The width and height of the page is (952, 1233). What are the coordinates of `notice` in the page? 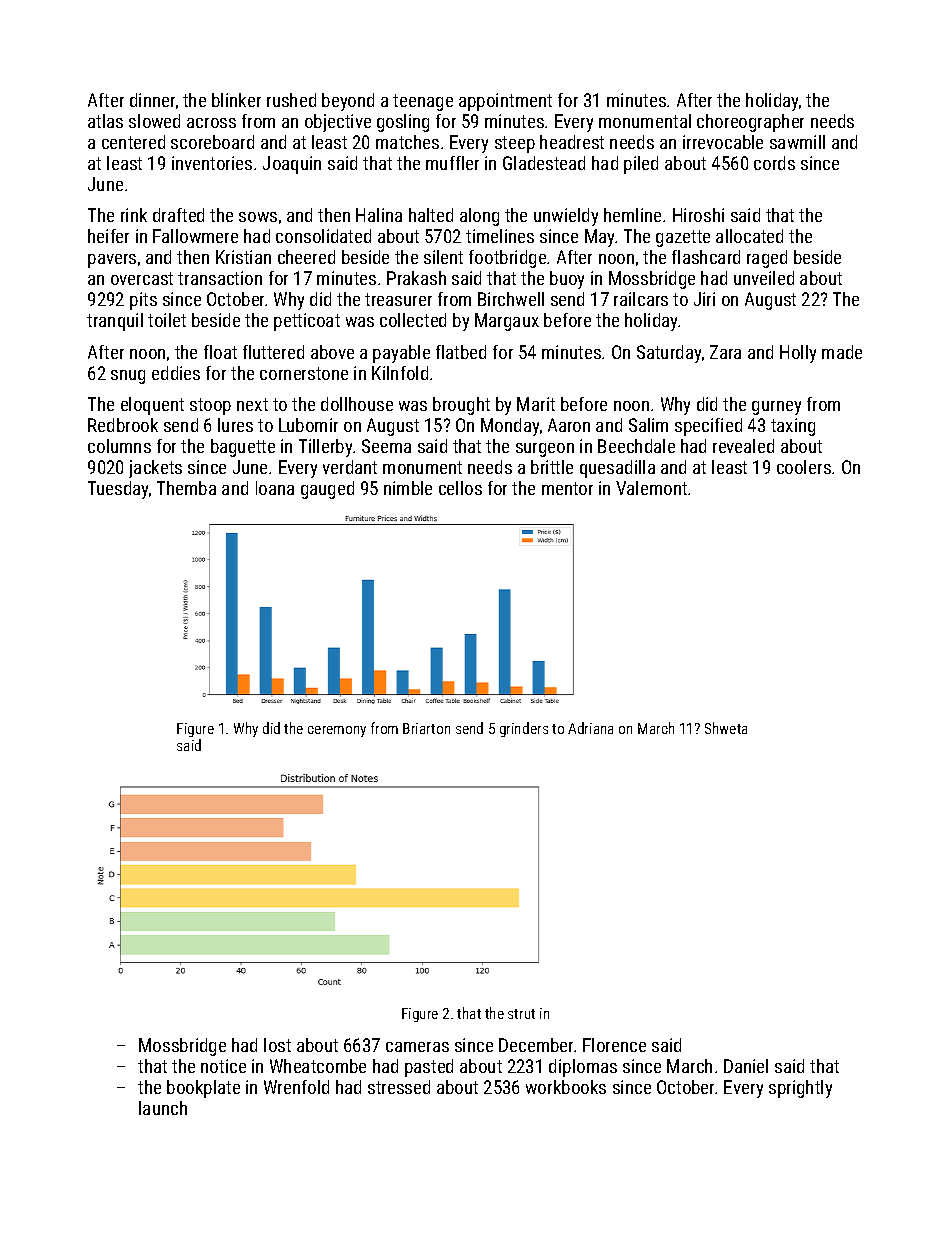 It's located at (223, 1066).
